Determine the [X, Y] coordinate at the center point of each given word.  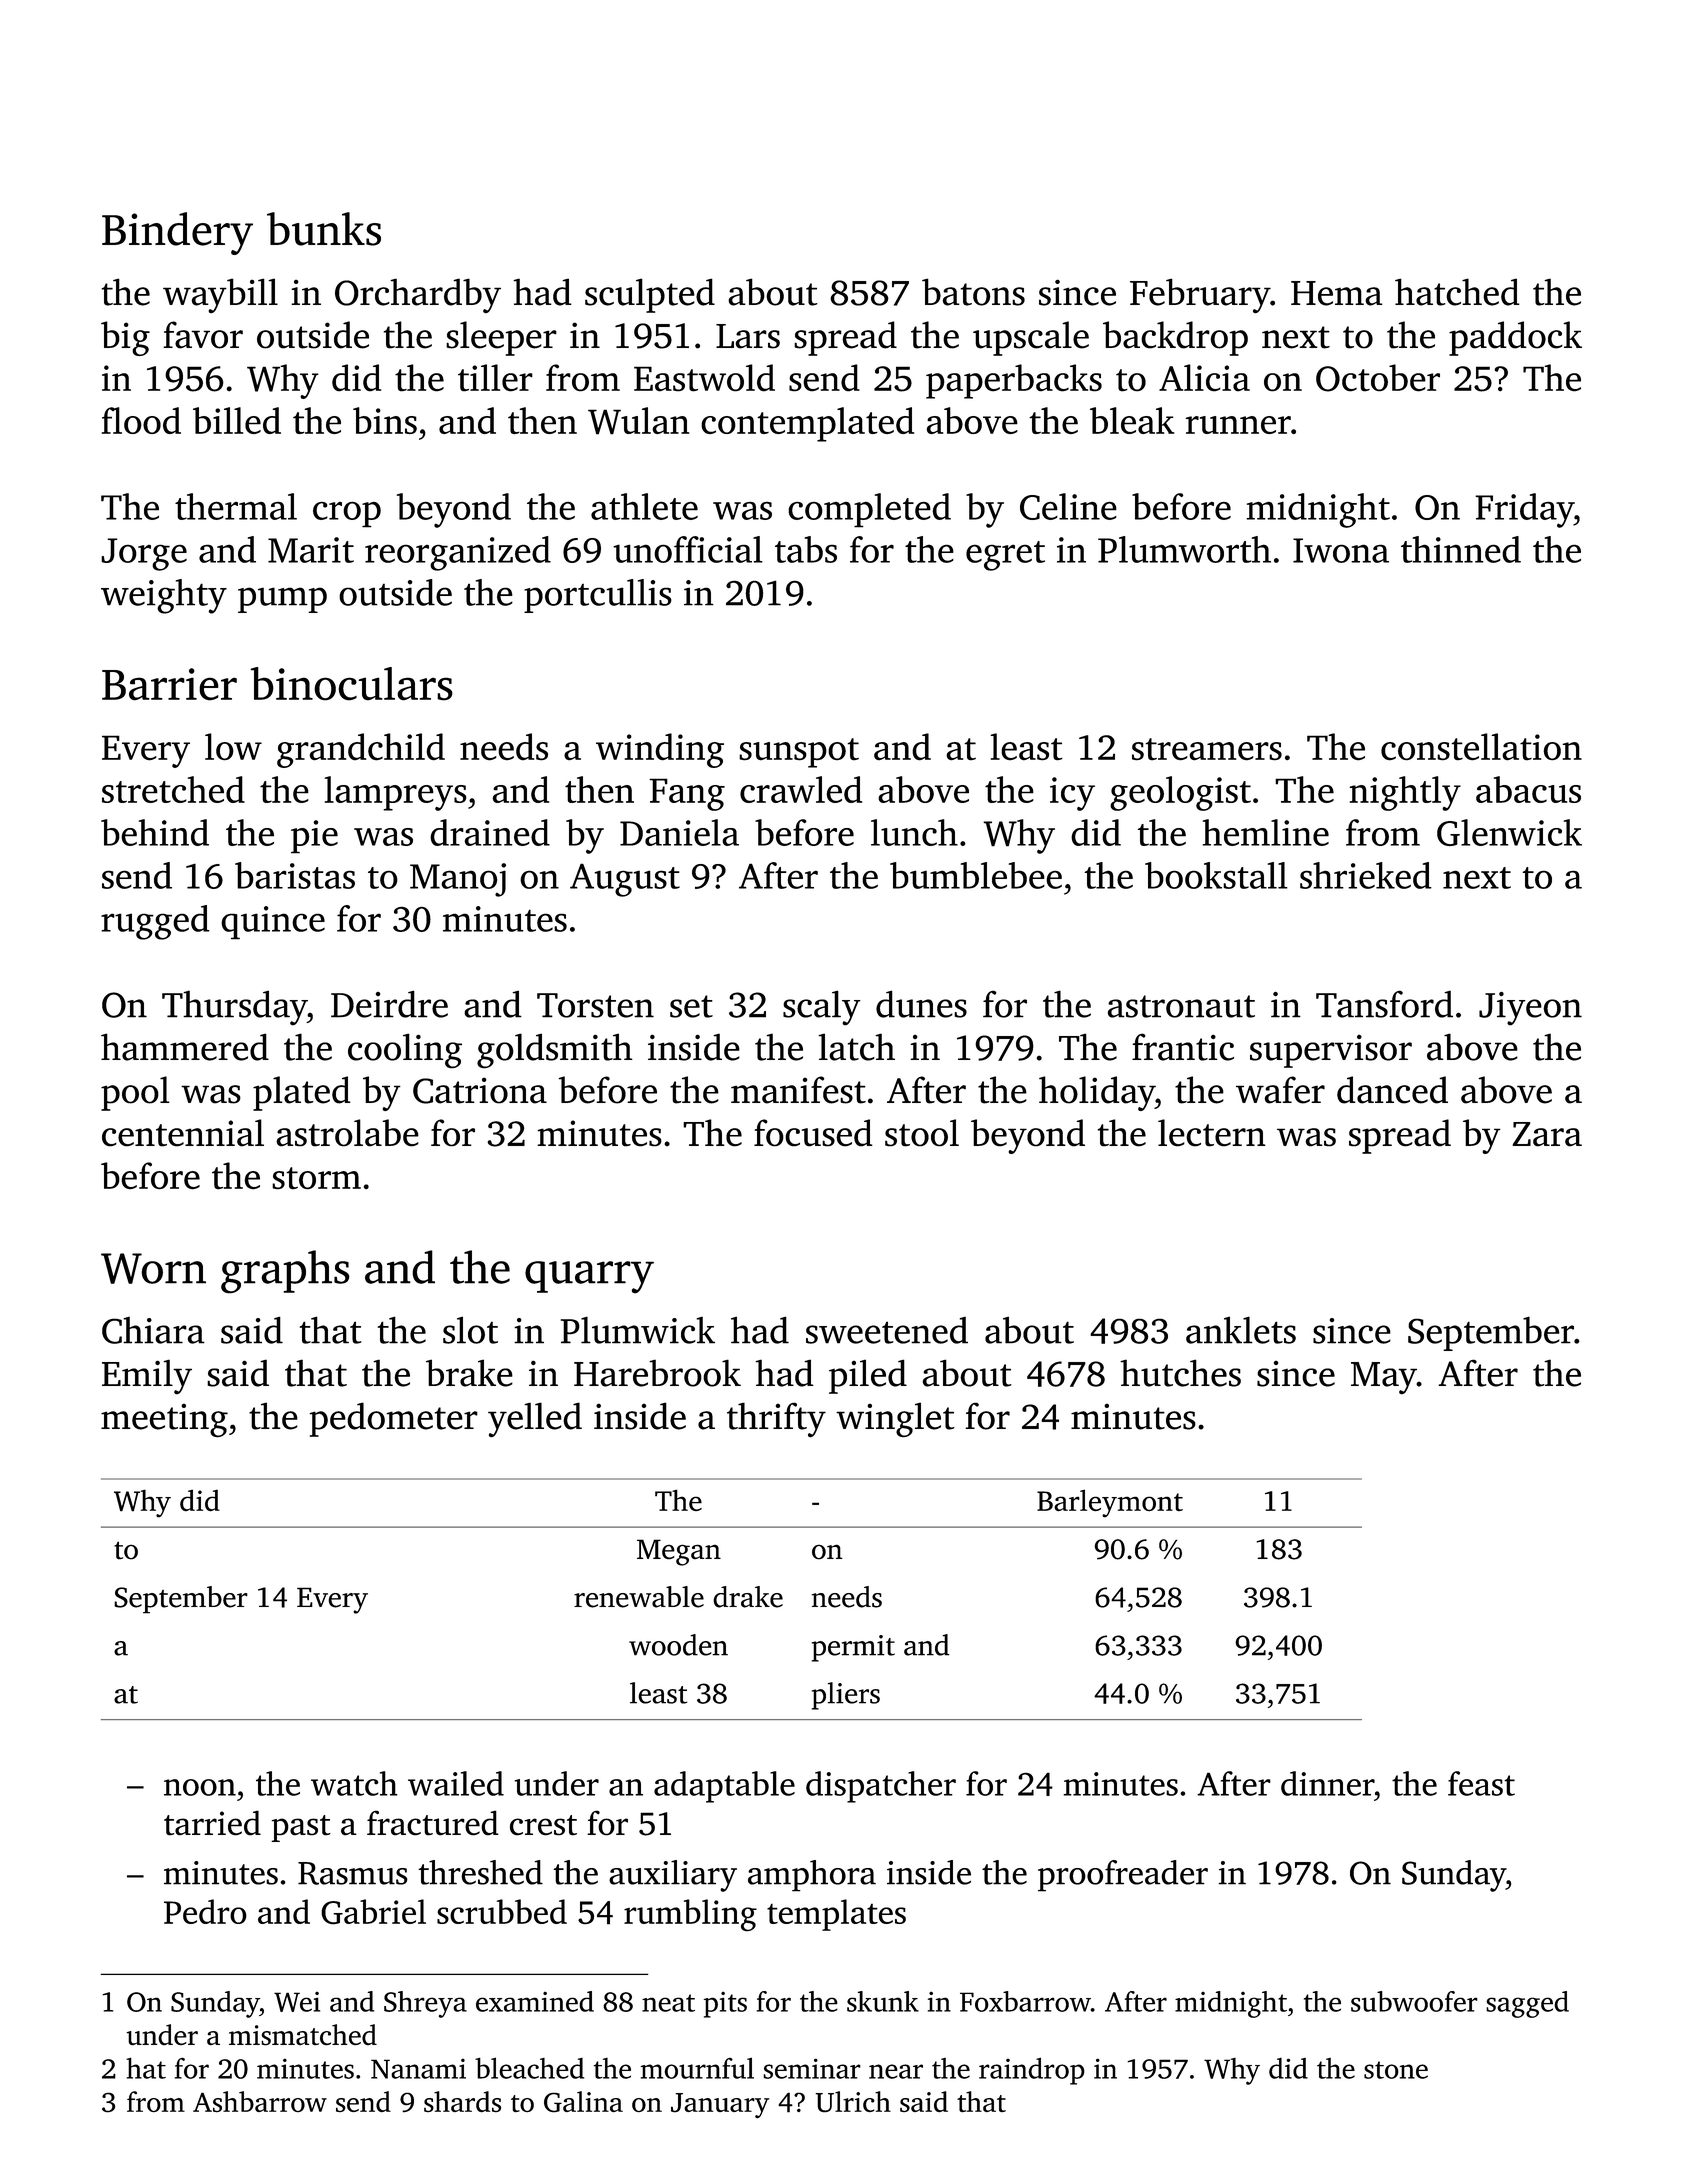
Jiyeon [1530, 1009]
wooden [678, 1645]
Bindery [177, 233]
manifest [798, 1090]
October [1378, 378]
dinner [1327, 1783]
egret [1005, 556]
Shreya [425, 2004]
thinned [1461, 549]
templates [836, 1915]
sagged [1527, 2004]
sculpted [650, 295]
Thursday [234, 1008]
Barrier [169, 684]
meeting [164, 1420]
